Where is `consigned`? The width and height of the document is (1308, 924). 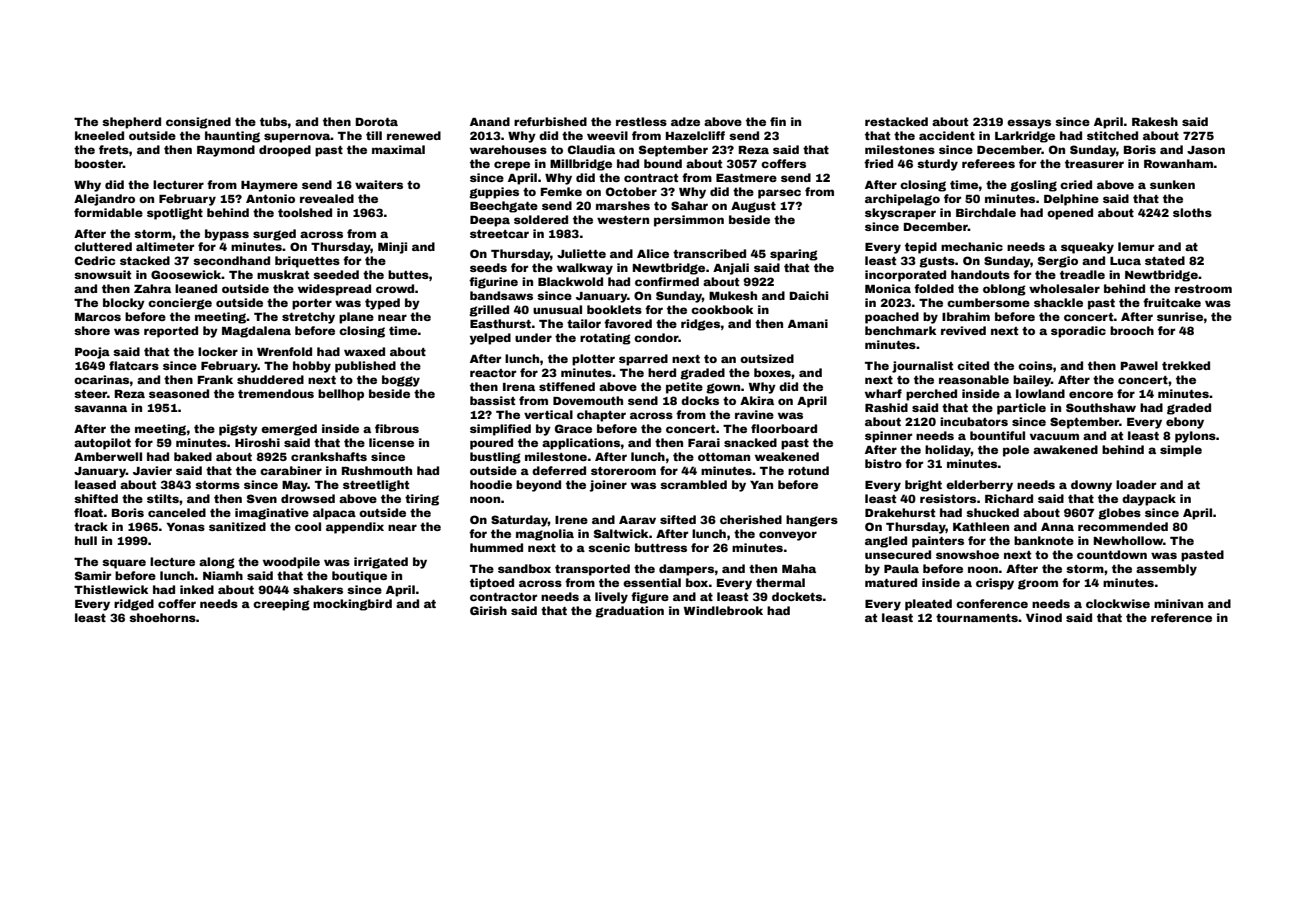 consigned is located at coordinates (198, 123).
